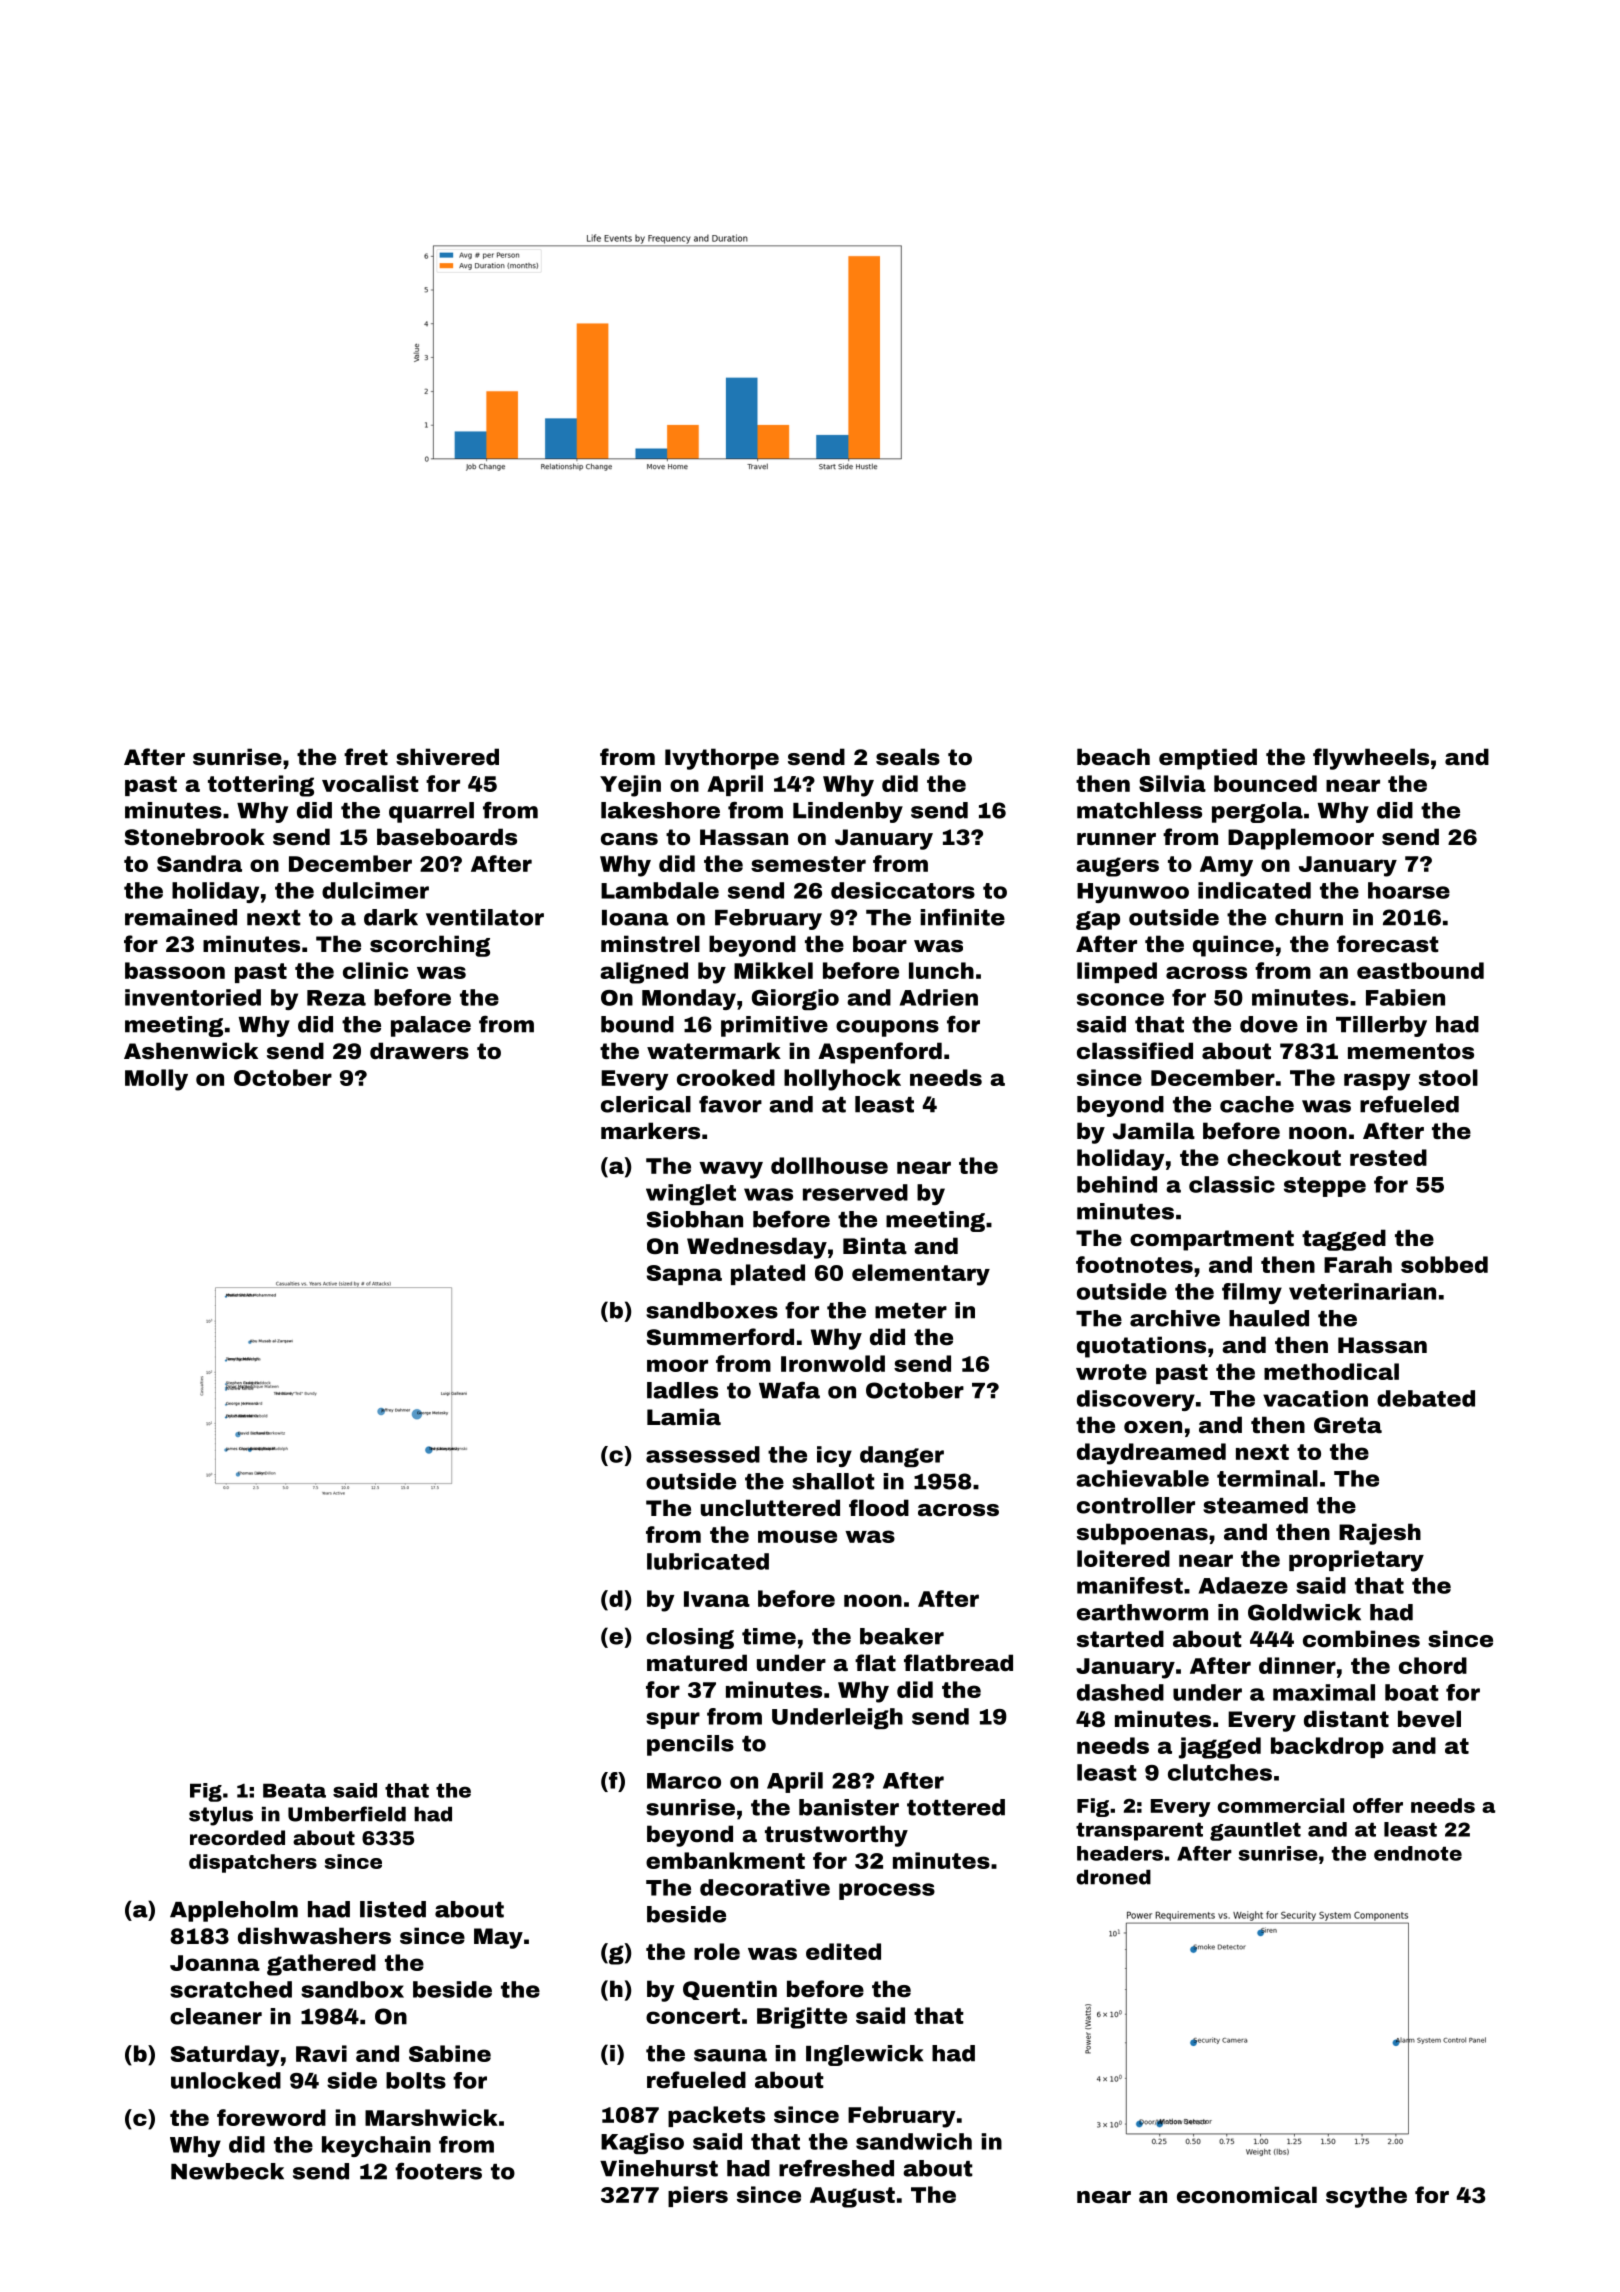 This image has width=1620, height=2292. Describe the element at coordinates (1418, 1853) in the image. I see `endnote` at that location.
